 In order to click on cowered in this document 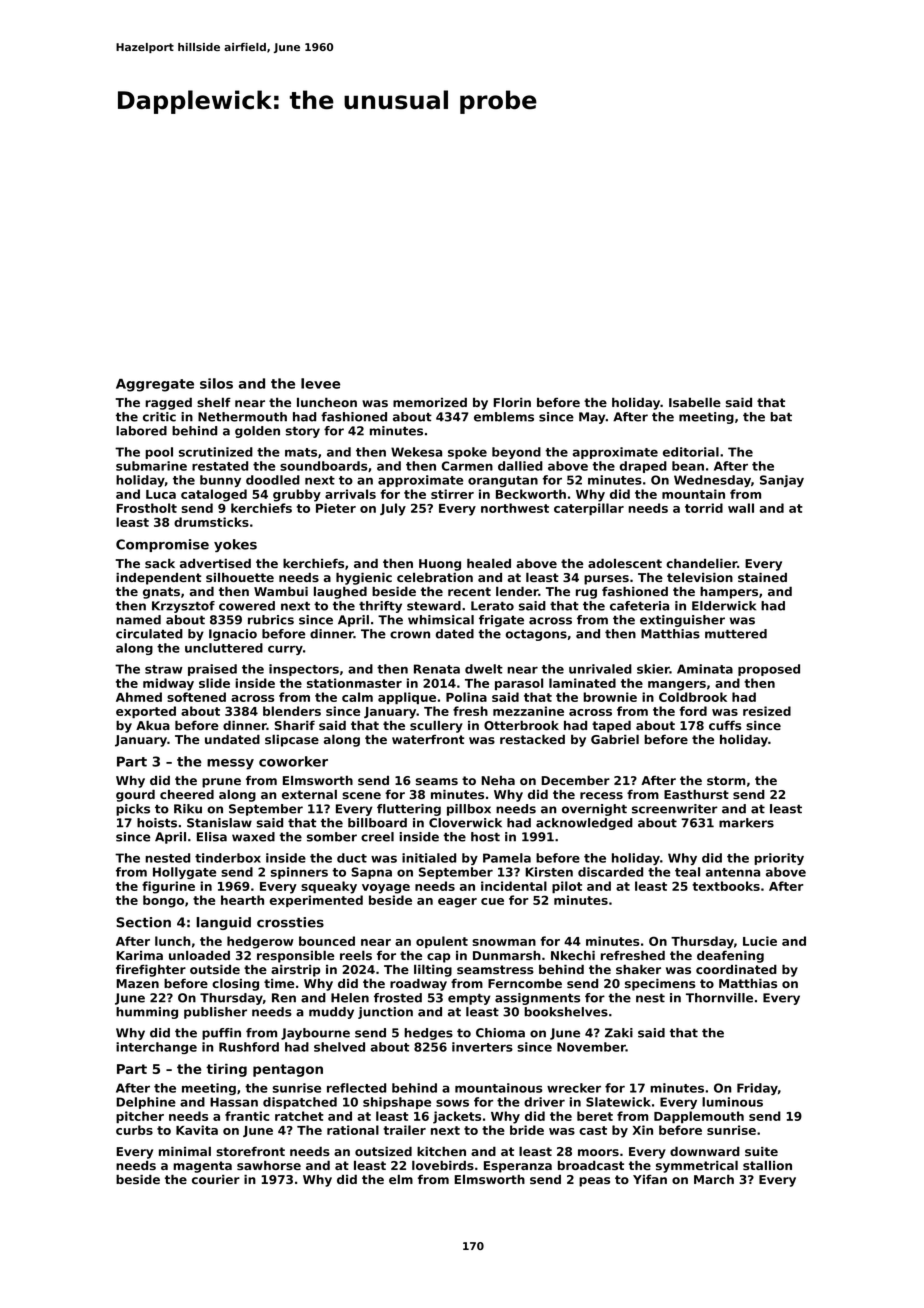, I will do `click(247, 606)`.
